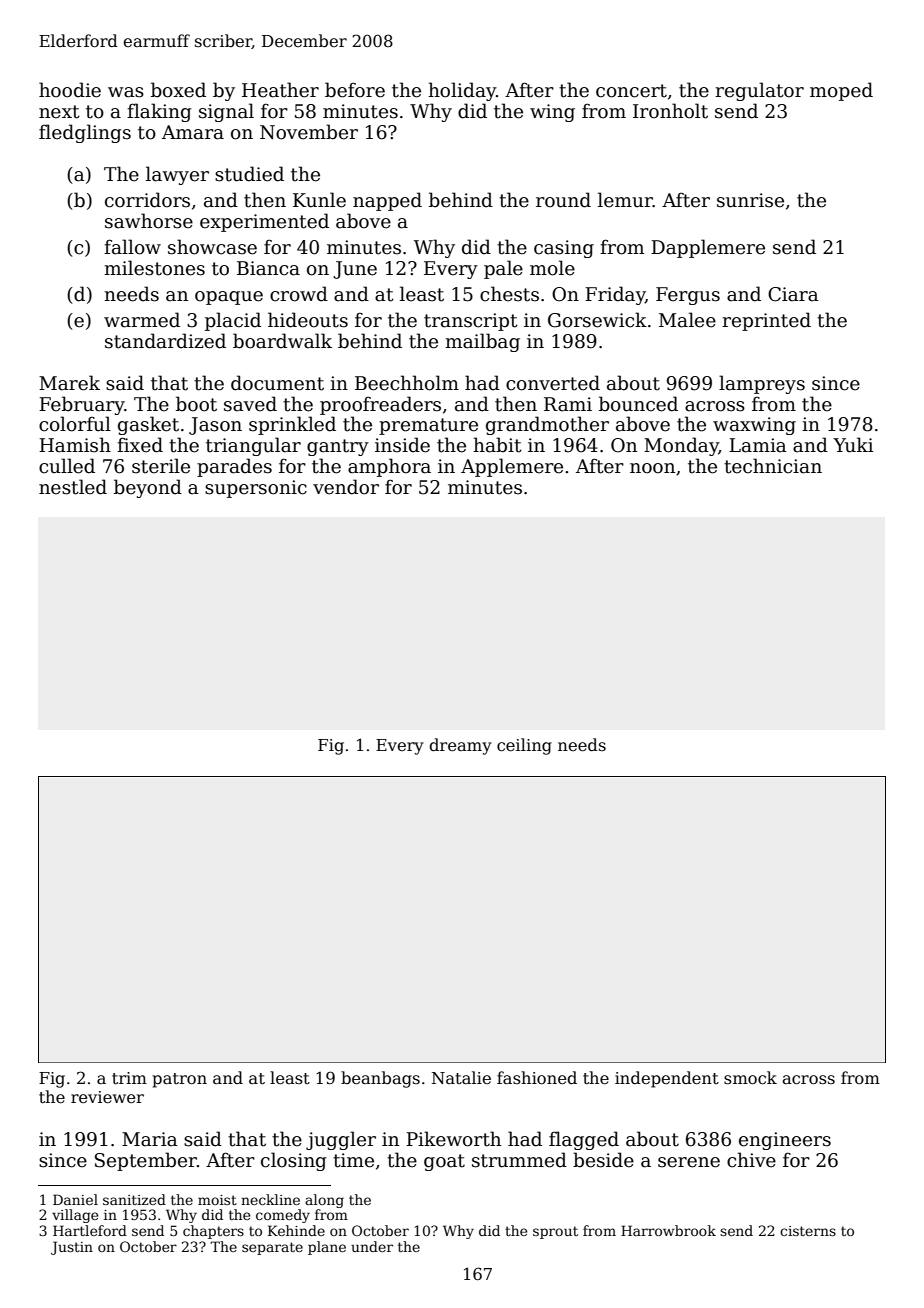 Image resolution: width=924 pixels, height=1308 pixels. I want to click on amphora, so click(389, 467).
